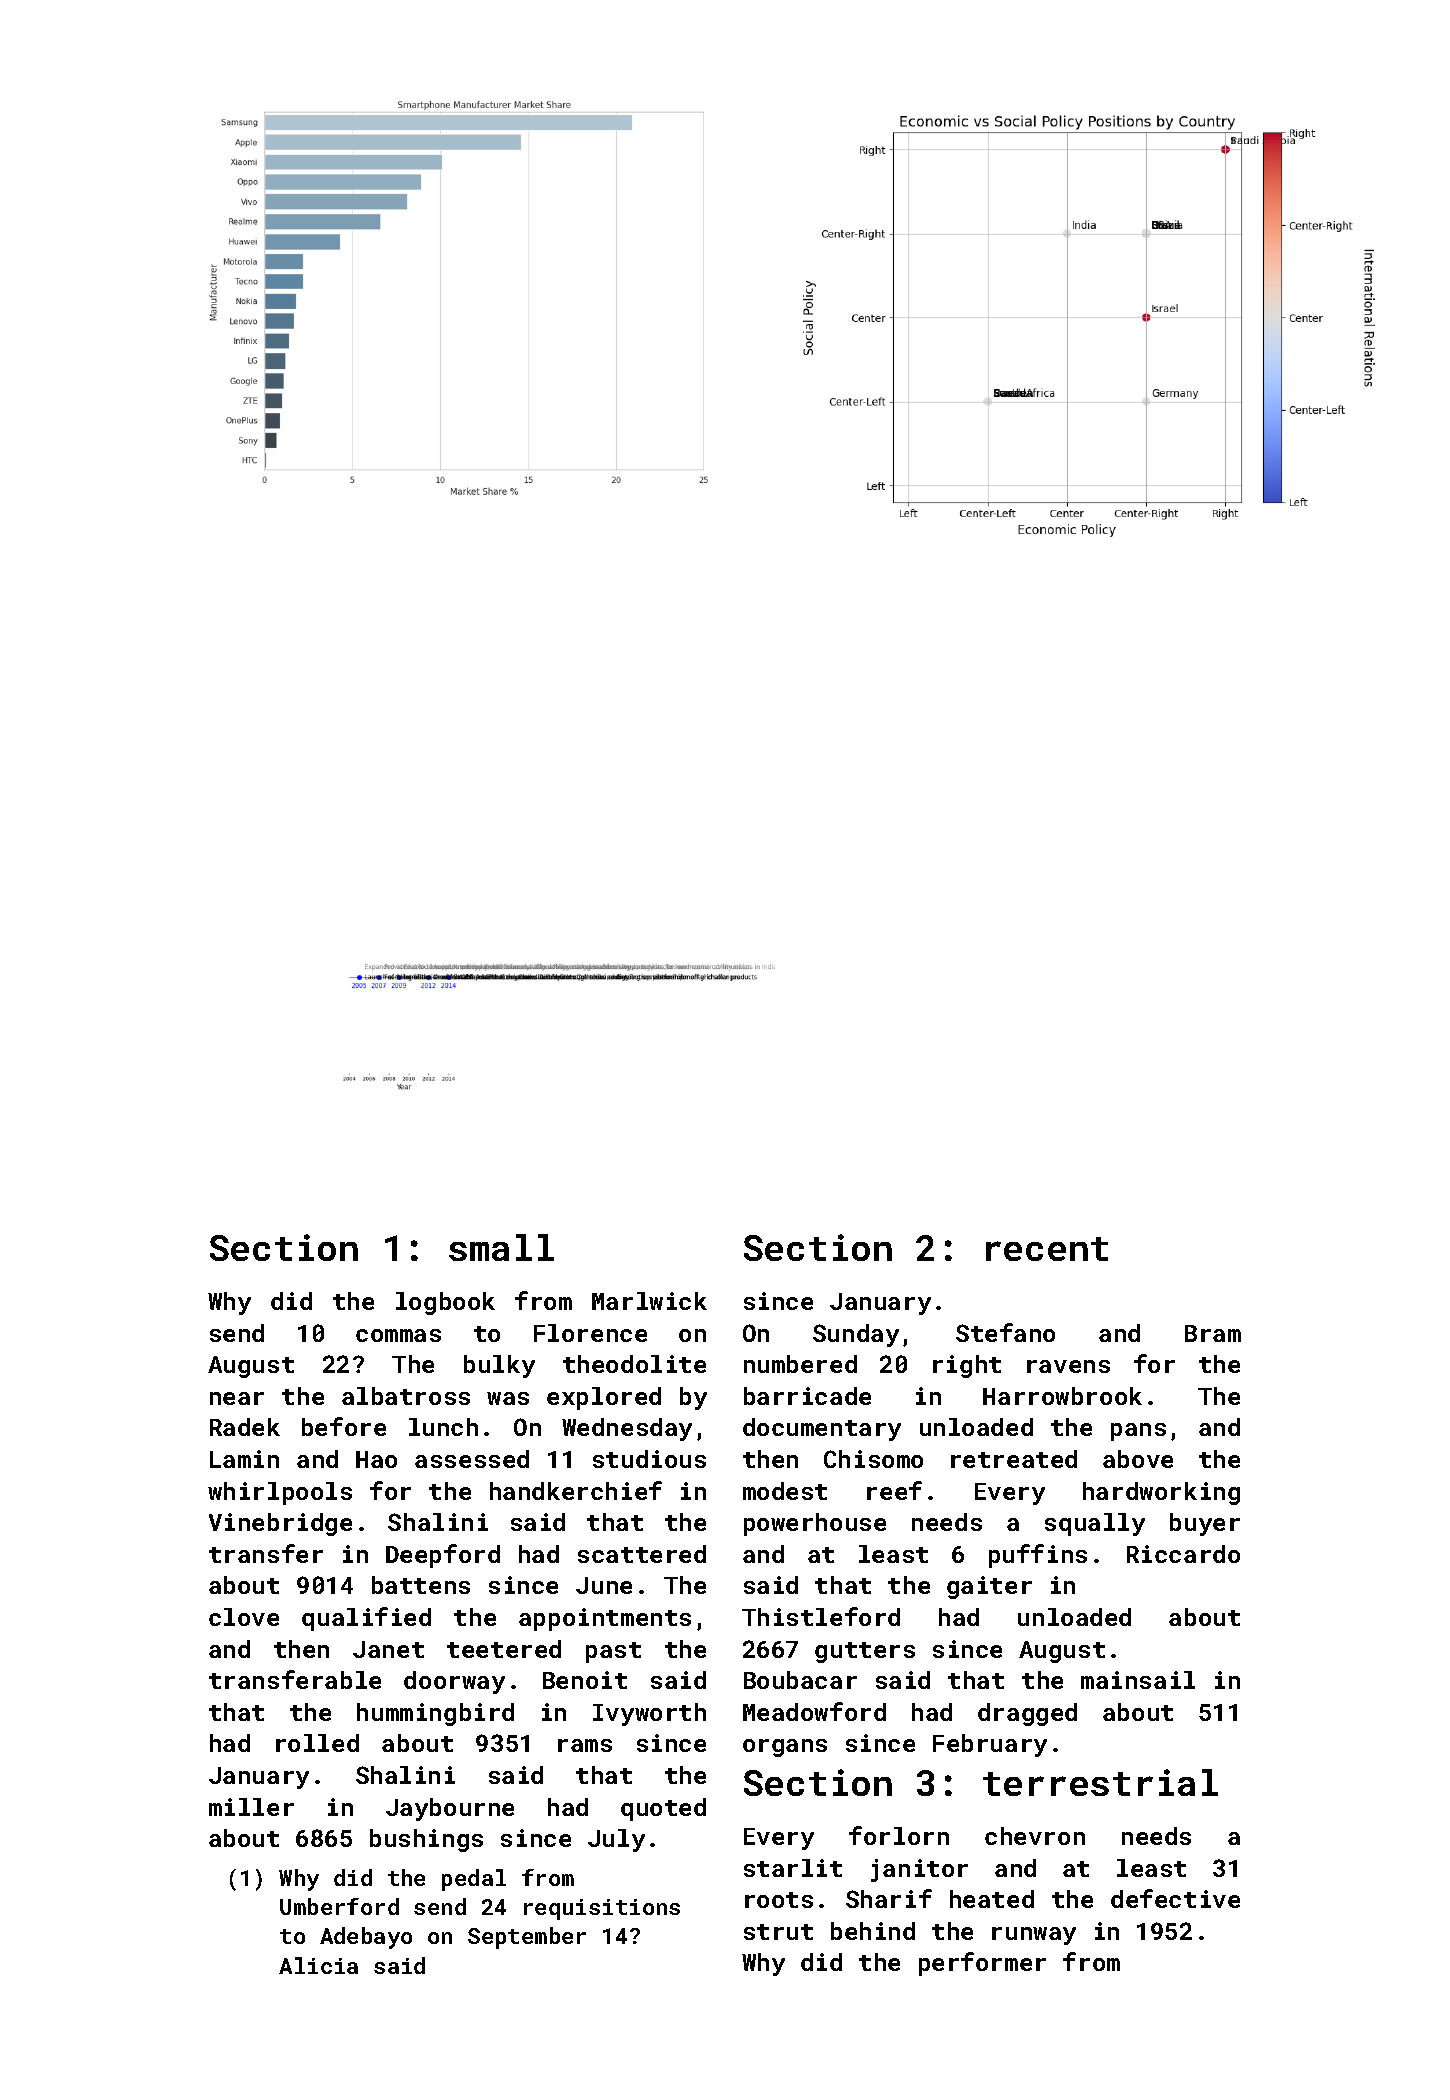 The width and height of the image is (1450, 2100). What do you see at coordinates (894, 1490) in the image?
I see `reef` at bounding box center [894, 1490].
